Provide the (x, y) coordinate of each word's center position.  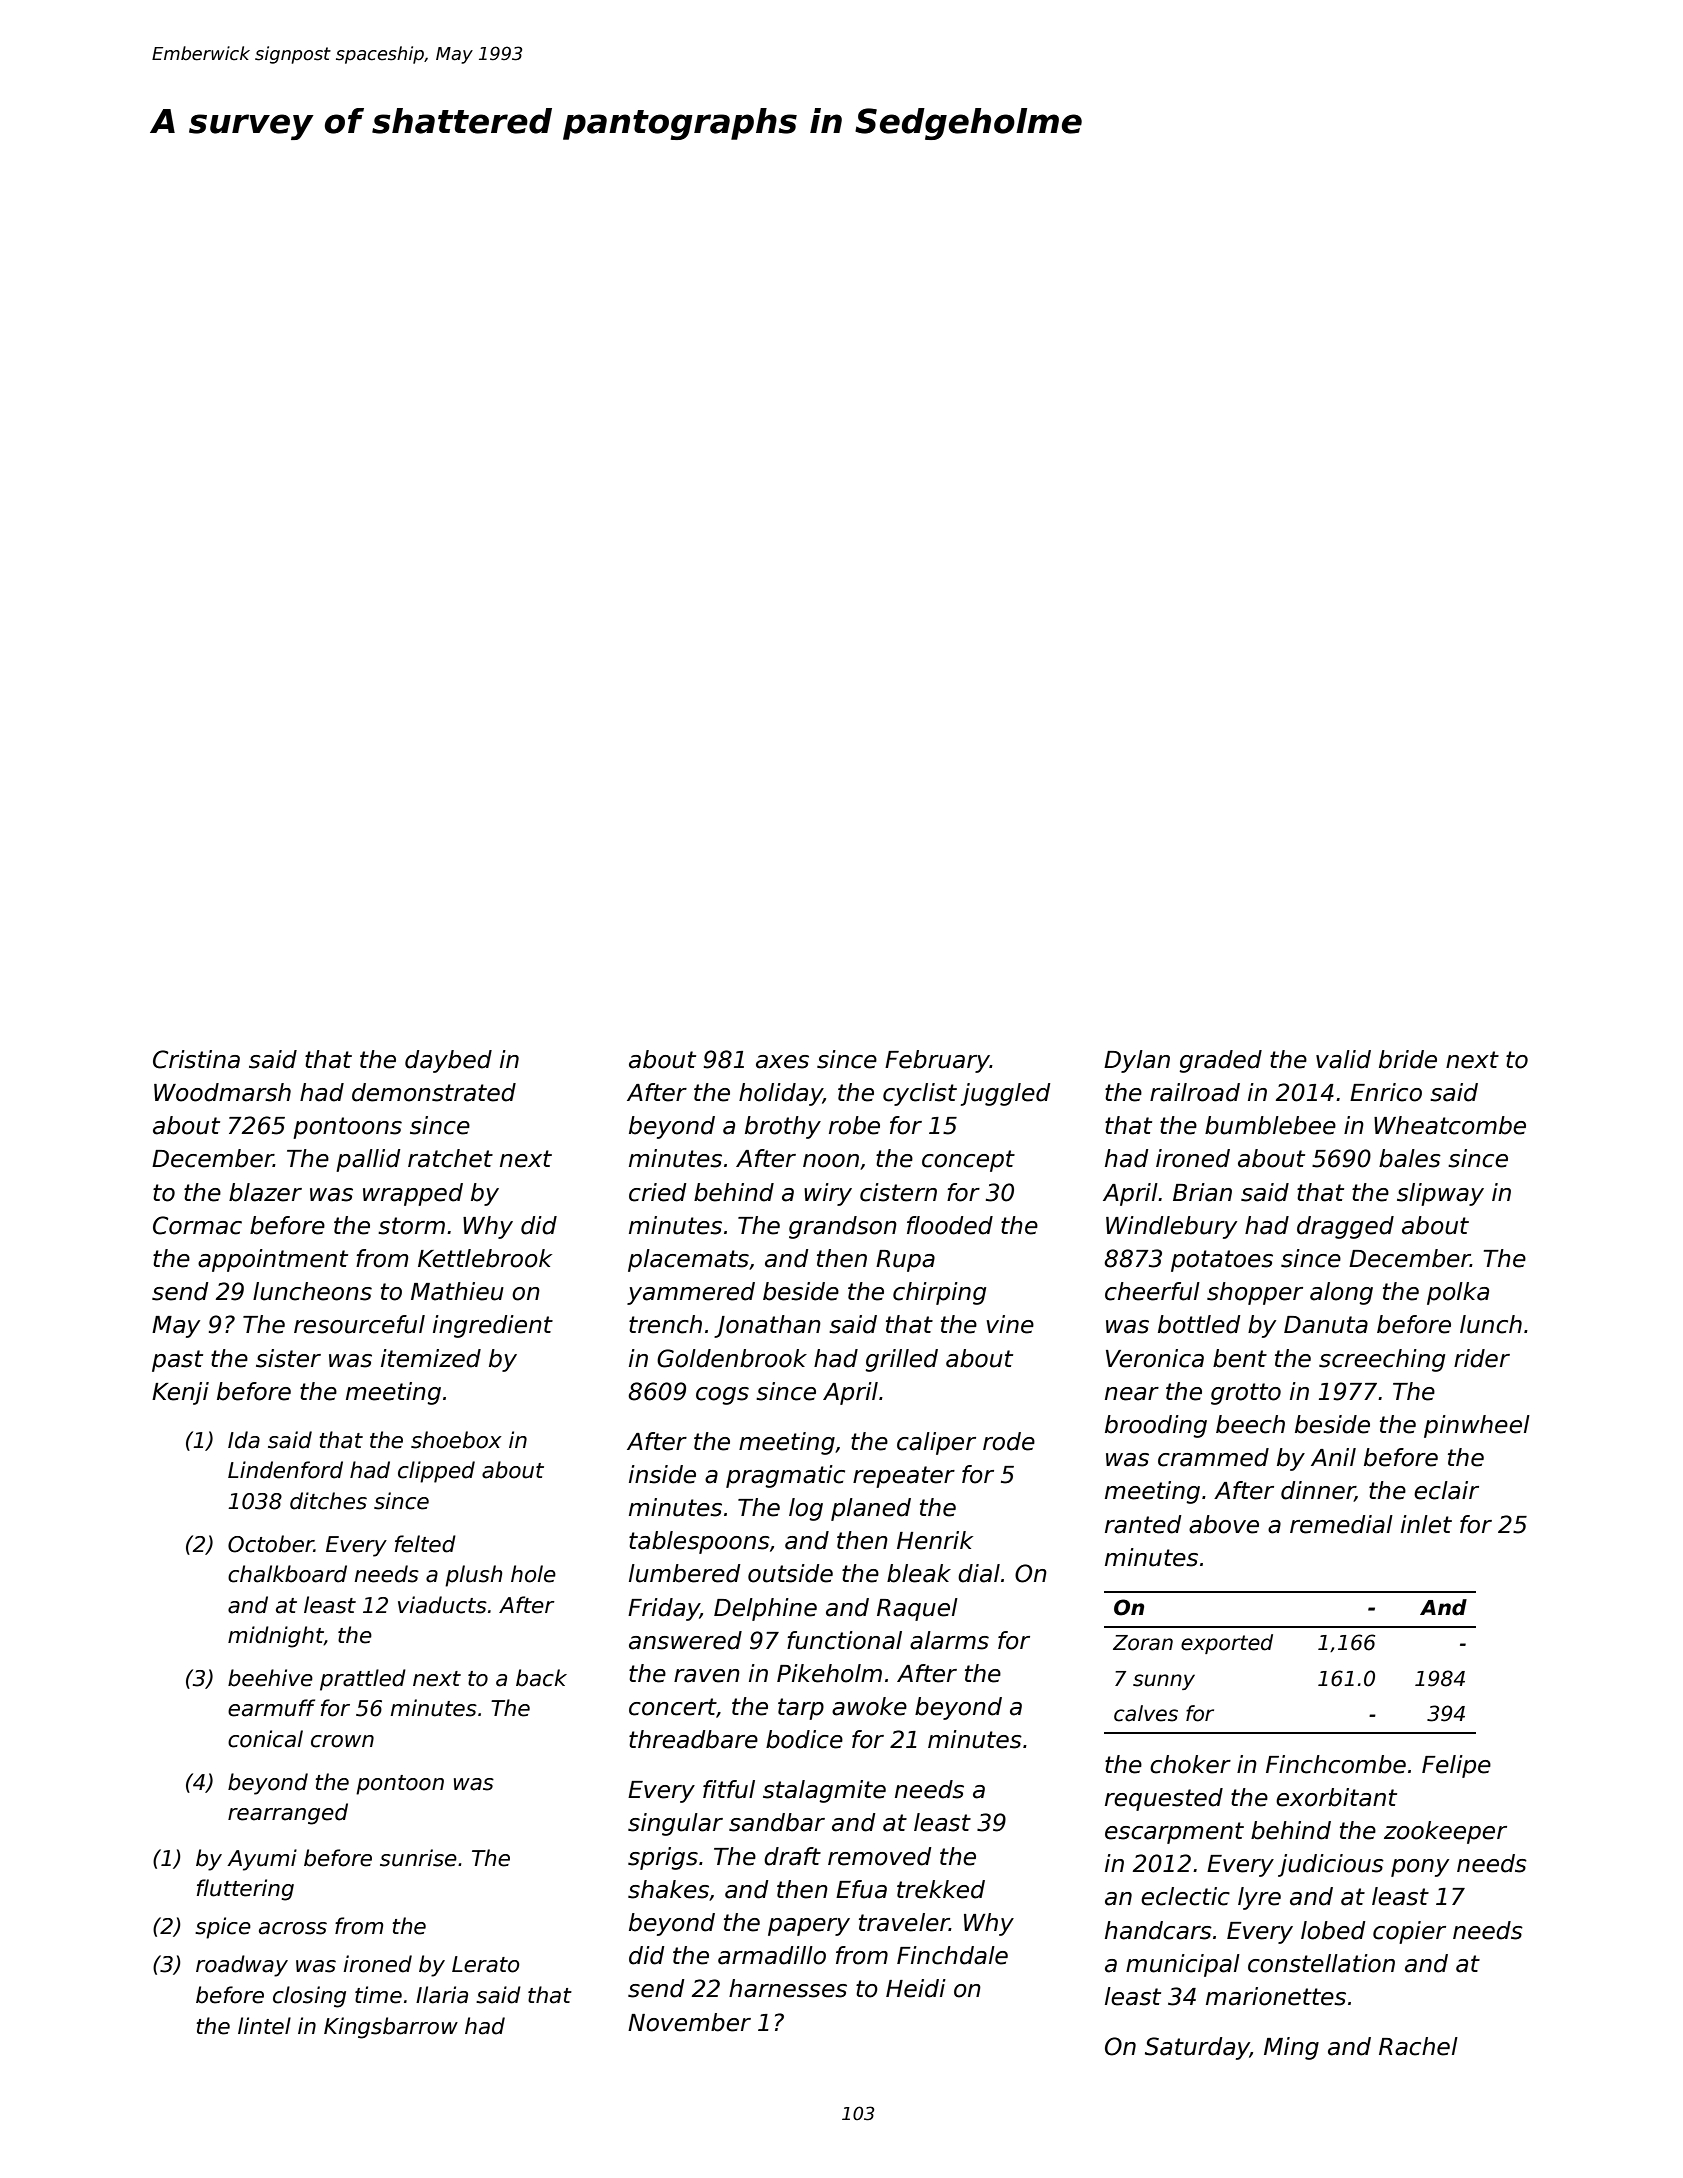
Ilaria (442, 1995)
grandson (843, 1227)
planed (871, 1509)
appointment (273, 1260)
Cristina (196, 1059)
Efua (861, 1889)
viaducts (442, 1605)
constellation (1321, 1963)
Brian (1202, 1192)
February (937, 1061)
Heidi (916, 1988)
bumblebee (1270, 1125)
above (1224, 1524)
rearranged (288, 1814)
